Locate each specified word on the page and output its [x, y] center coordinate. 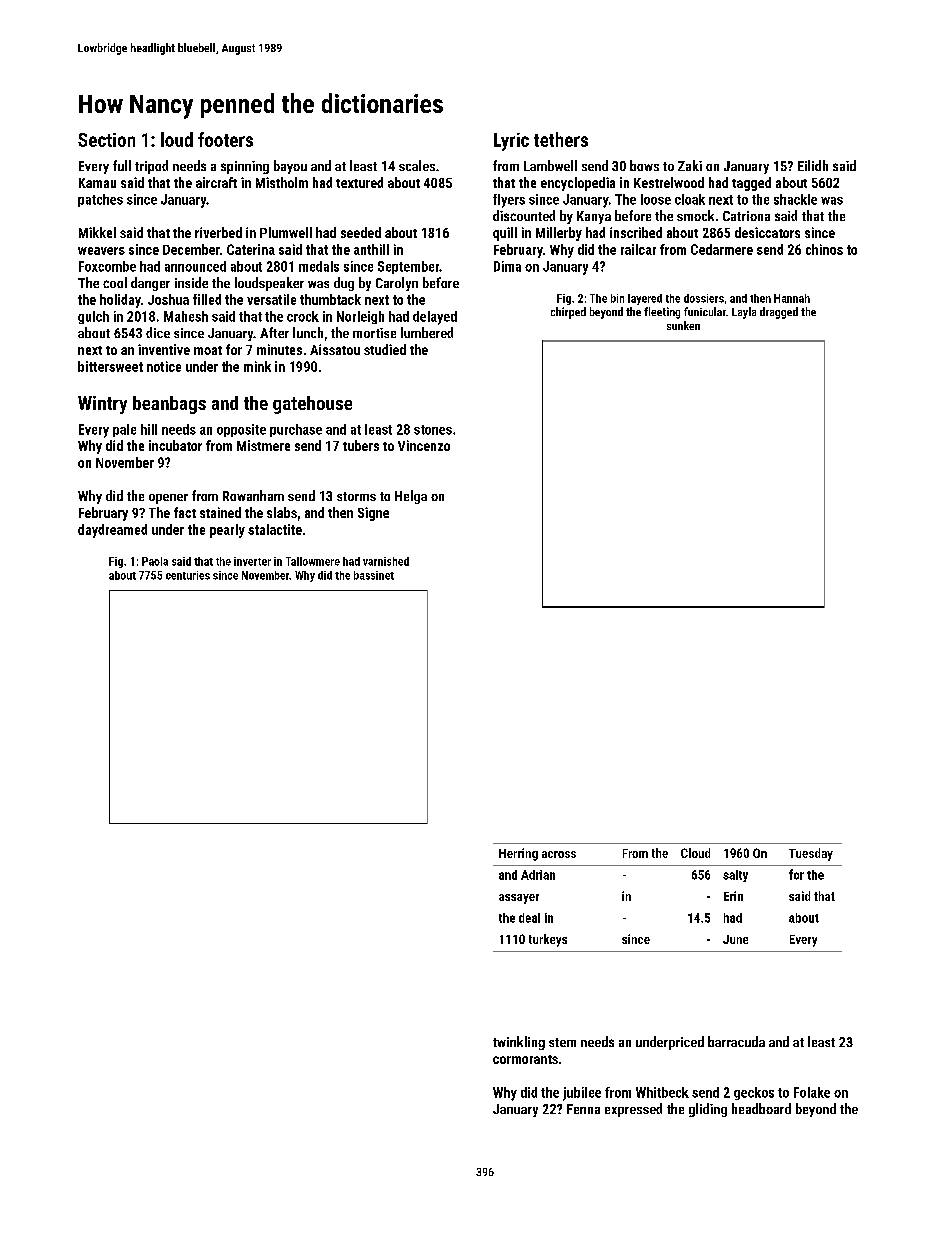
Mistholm [282, 182]
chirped [568, 313]
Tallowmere [313, 561]
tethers [561, 139]
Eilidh [813, 165]
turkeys [548, 940]
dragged [779, 313]
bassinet [374, 575]
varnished [386, 561]
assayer [519, 899]
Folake [812, 1092]
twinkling [519, 1043]
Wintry [102, 405]
